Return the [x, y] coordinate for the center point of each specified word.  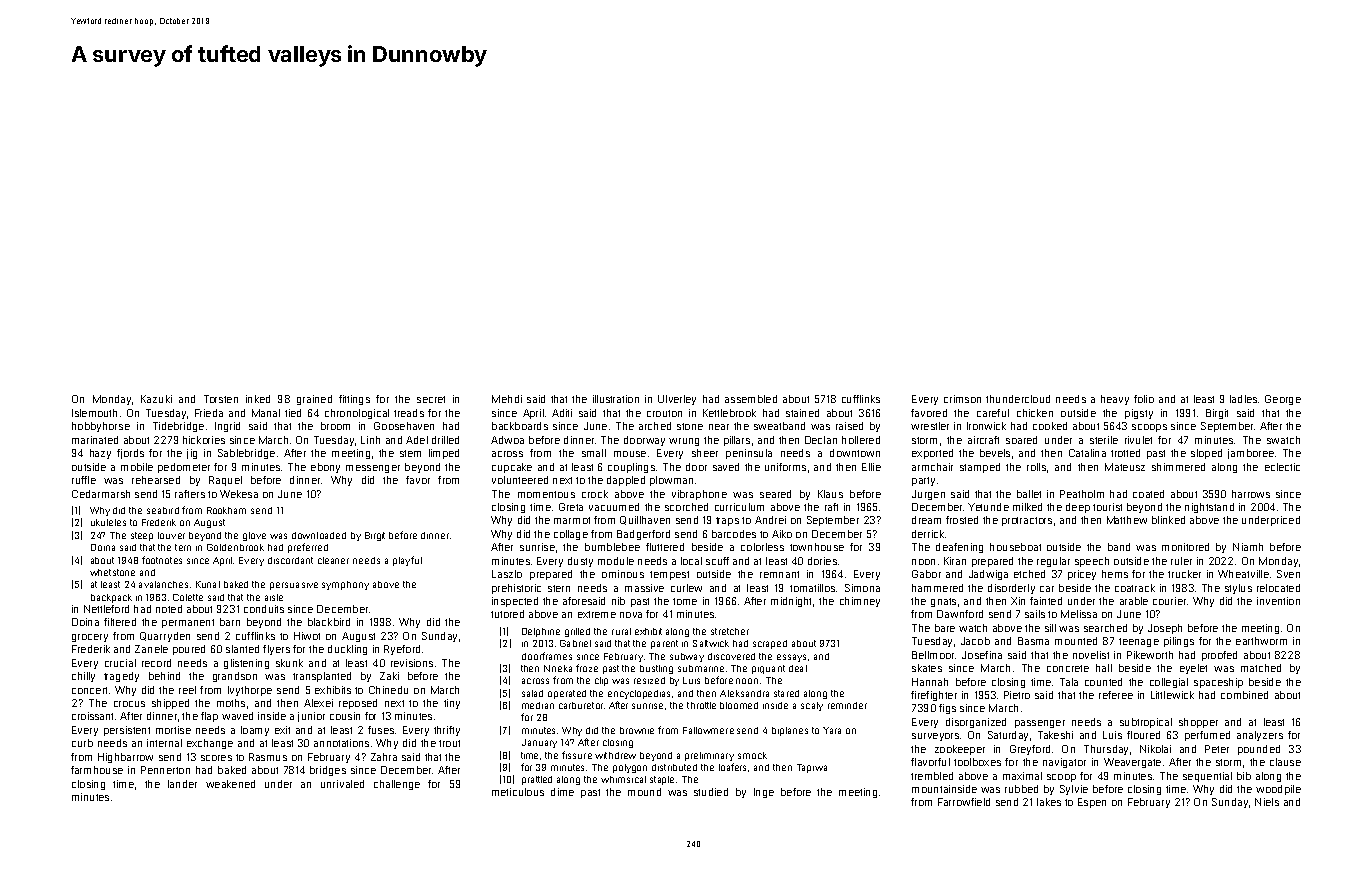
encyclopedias [639, 694]
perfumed [1207, 736]
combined [1244, 695]
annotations [341, 743]
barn [230, 622]
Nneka [558, 668]
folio [1144, 399]
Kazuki [156, 399]
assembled [751, 399]
